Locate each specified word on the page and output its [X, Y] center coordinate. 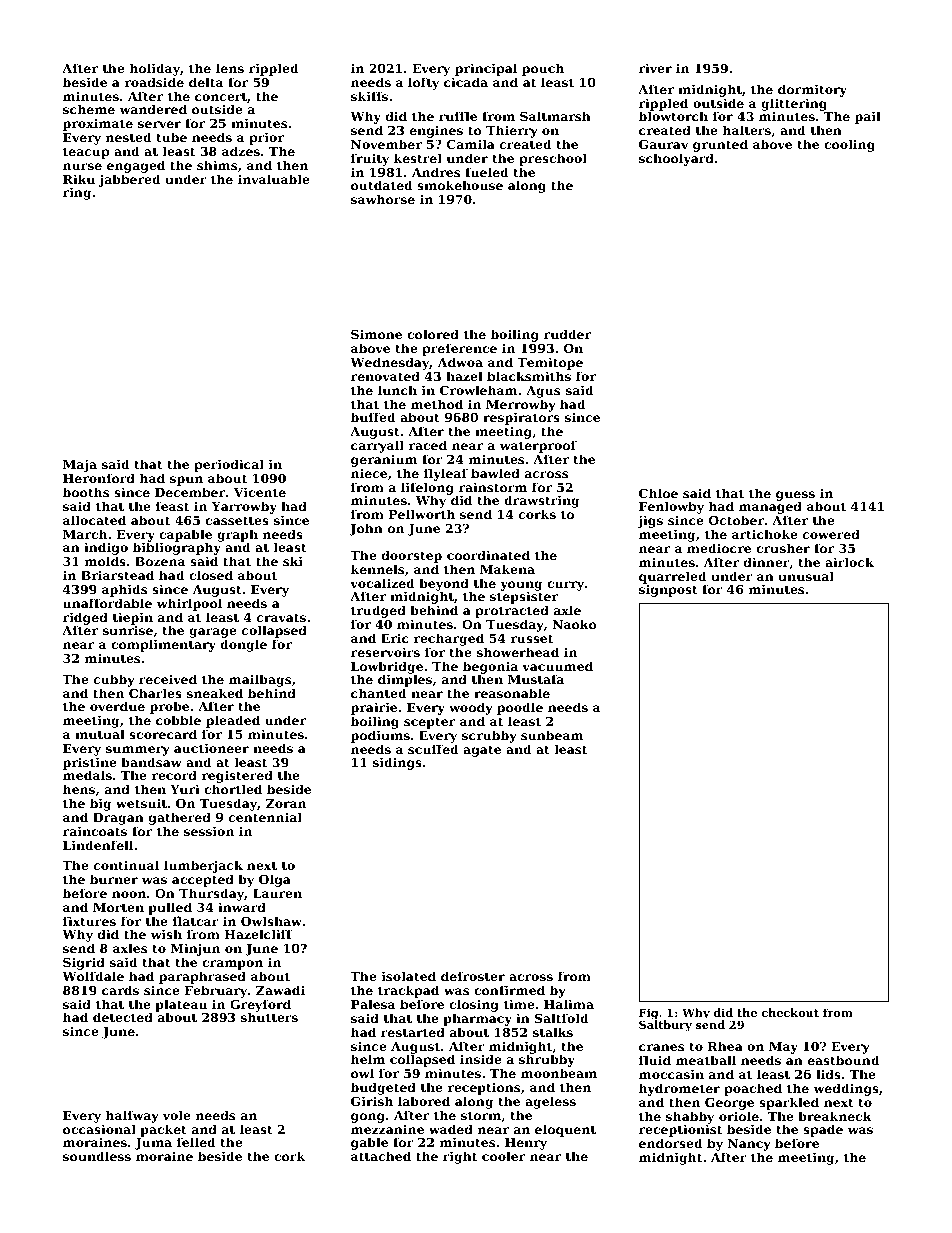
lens [230, 68]
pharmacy [477, 1019]
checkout [790, 1012]
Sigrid [84, 963]
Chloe [658, 493]
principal [486, 69]
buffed [373, 417]
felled [196, 1142]
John [366, 529]
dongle [243, 645]
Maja [80, 465]
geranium [384, 460]
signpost [668, 591]
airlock [849, 562]
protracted [512, 611]
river [655, 68]
